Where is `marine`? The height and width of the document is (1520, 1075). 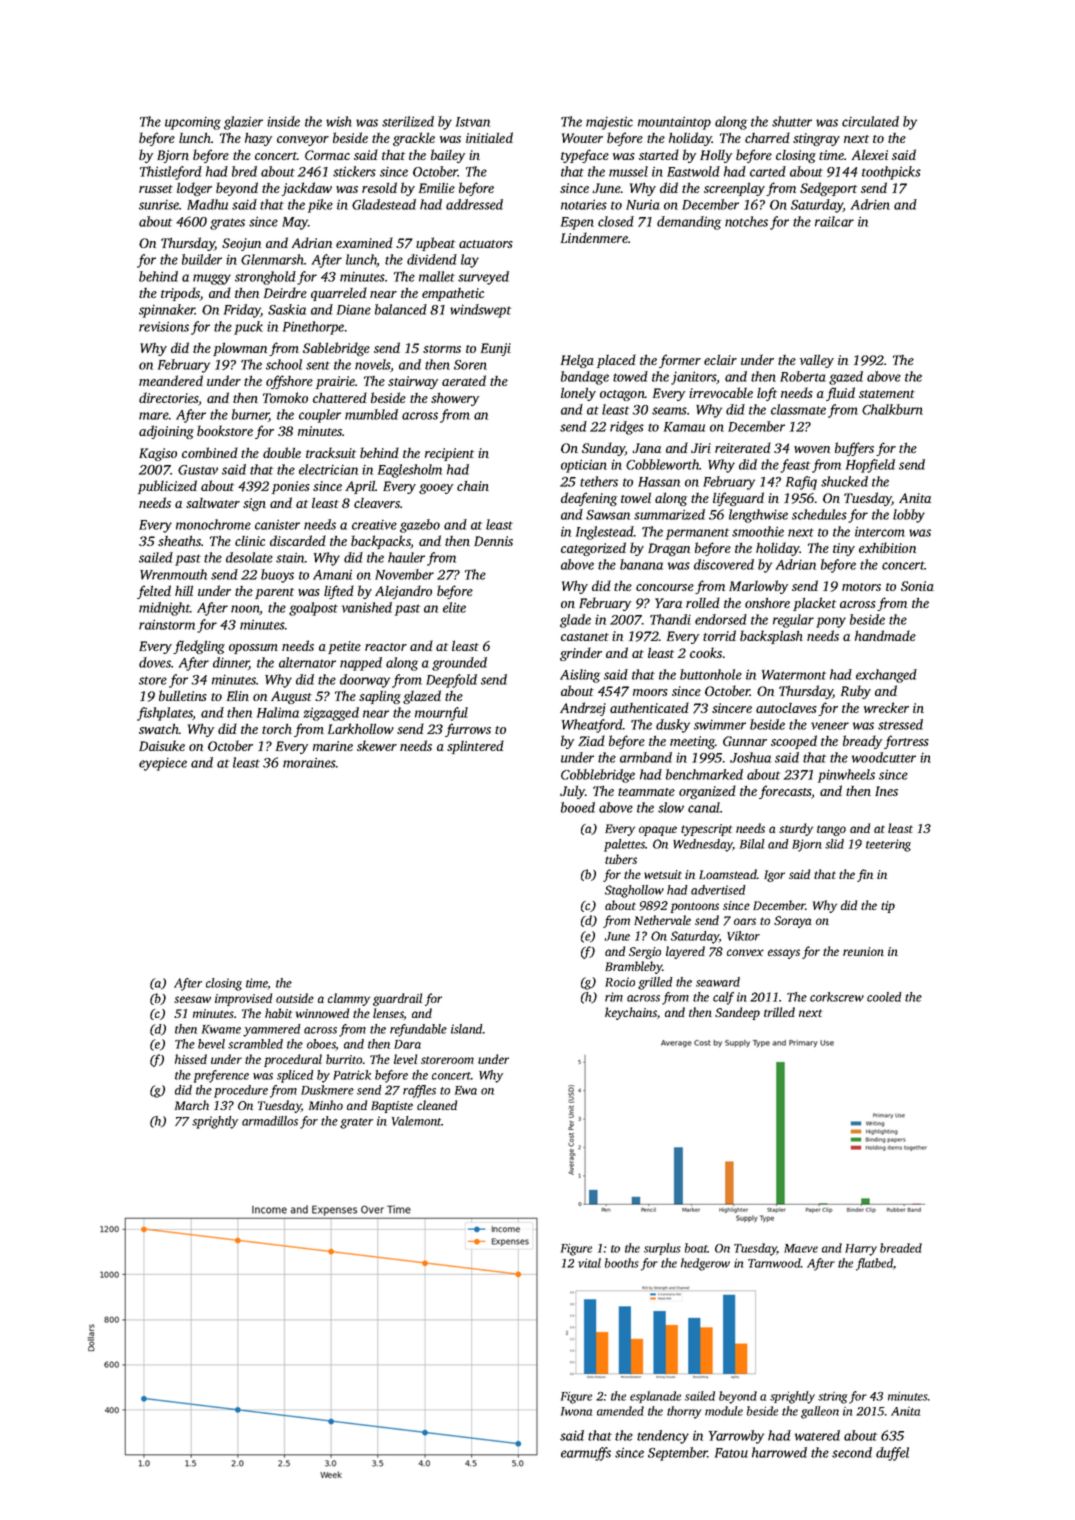 marine is located at coordinates (333, 746).
